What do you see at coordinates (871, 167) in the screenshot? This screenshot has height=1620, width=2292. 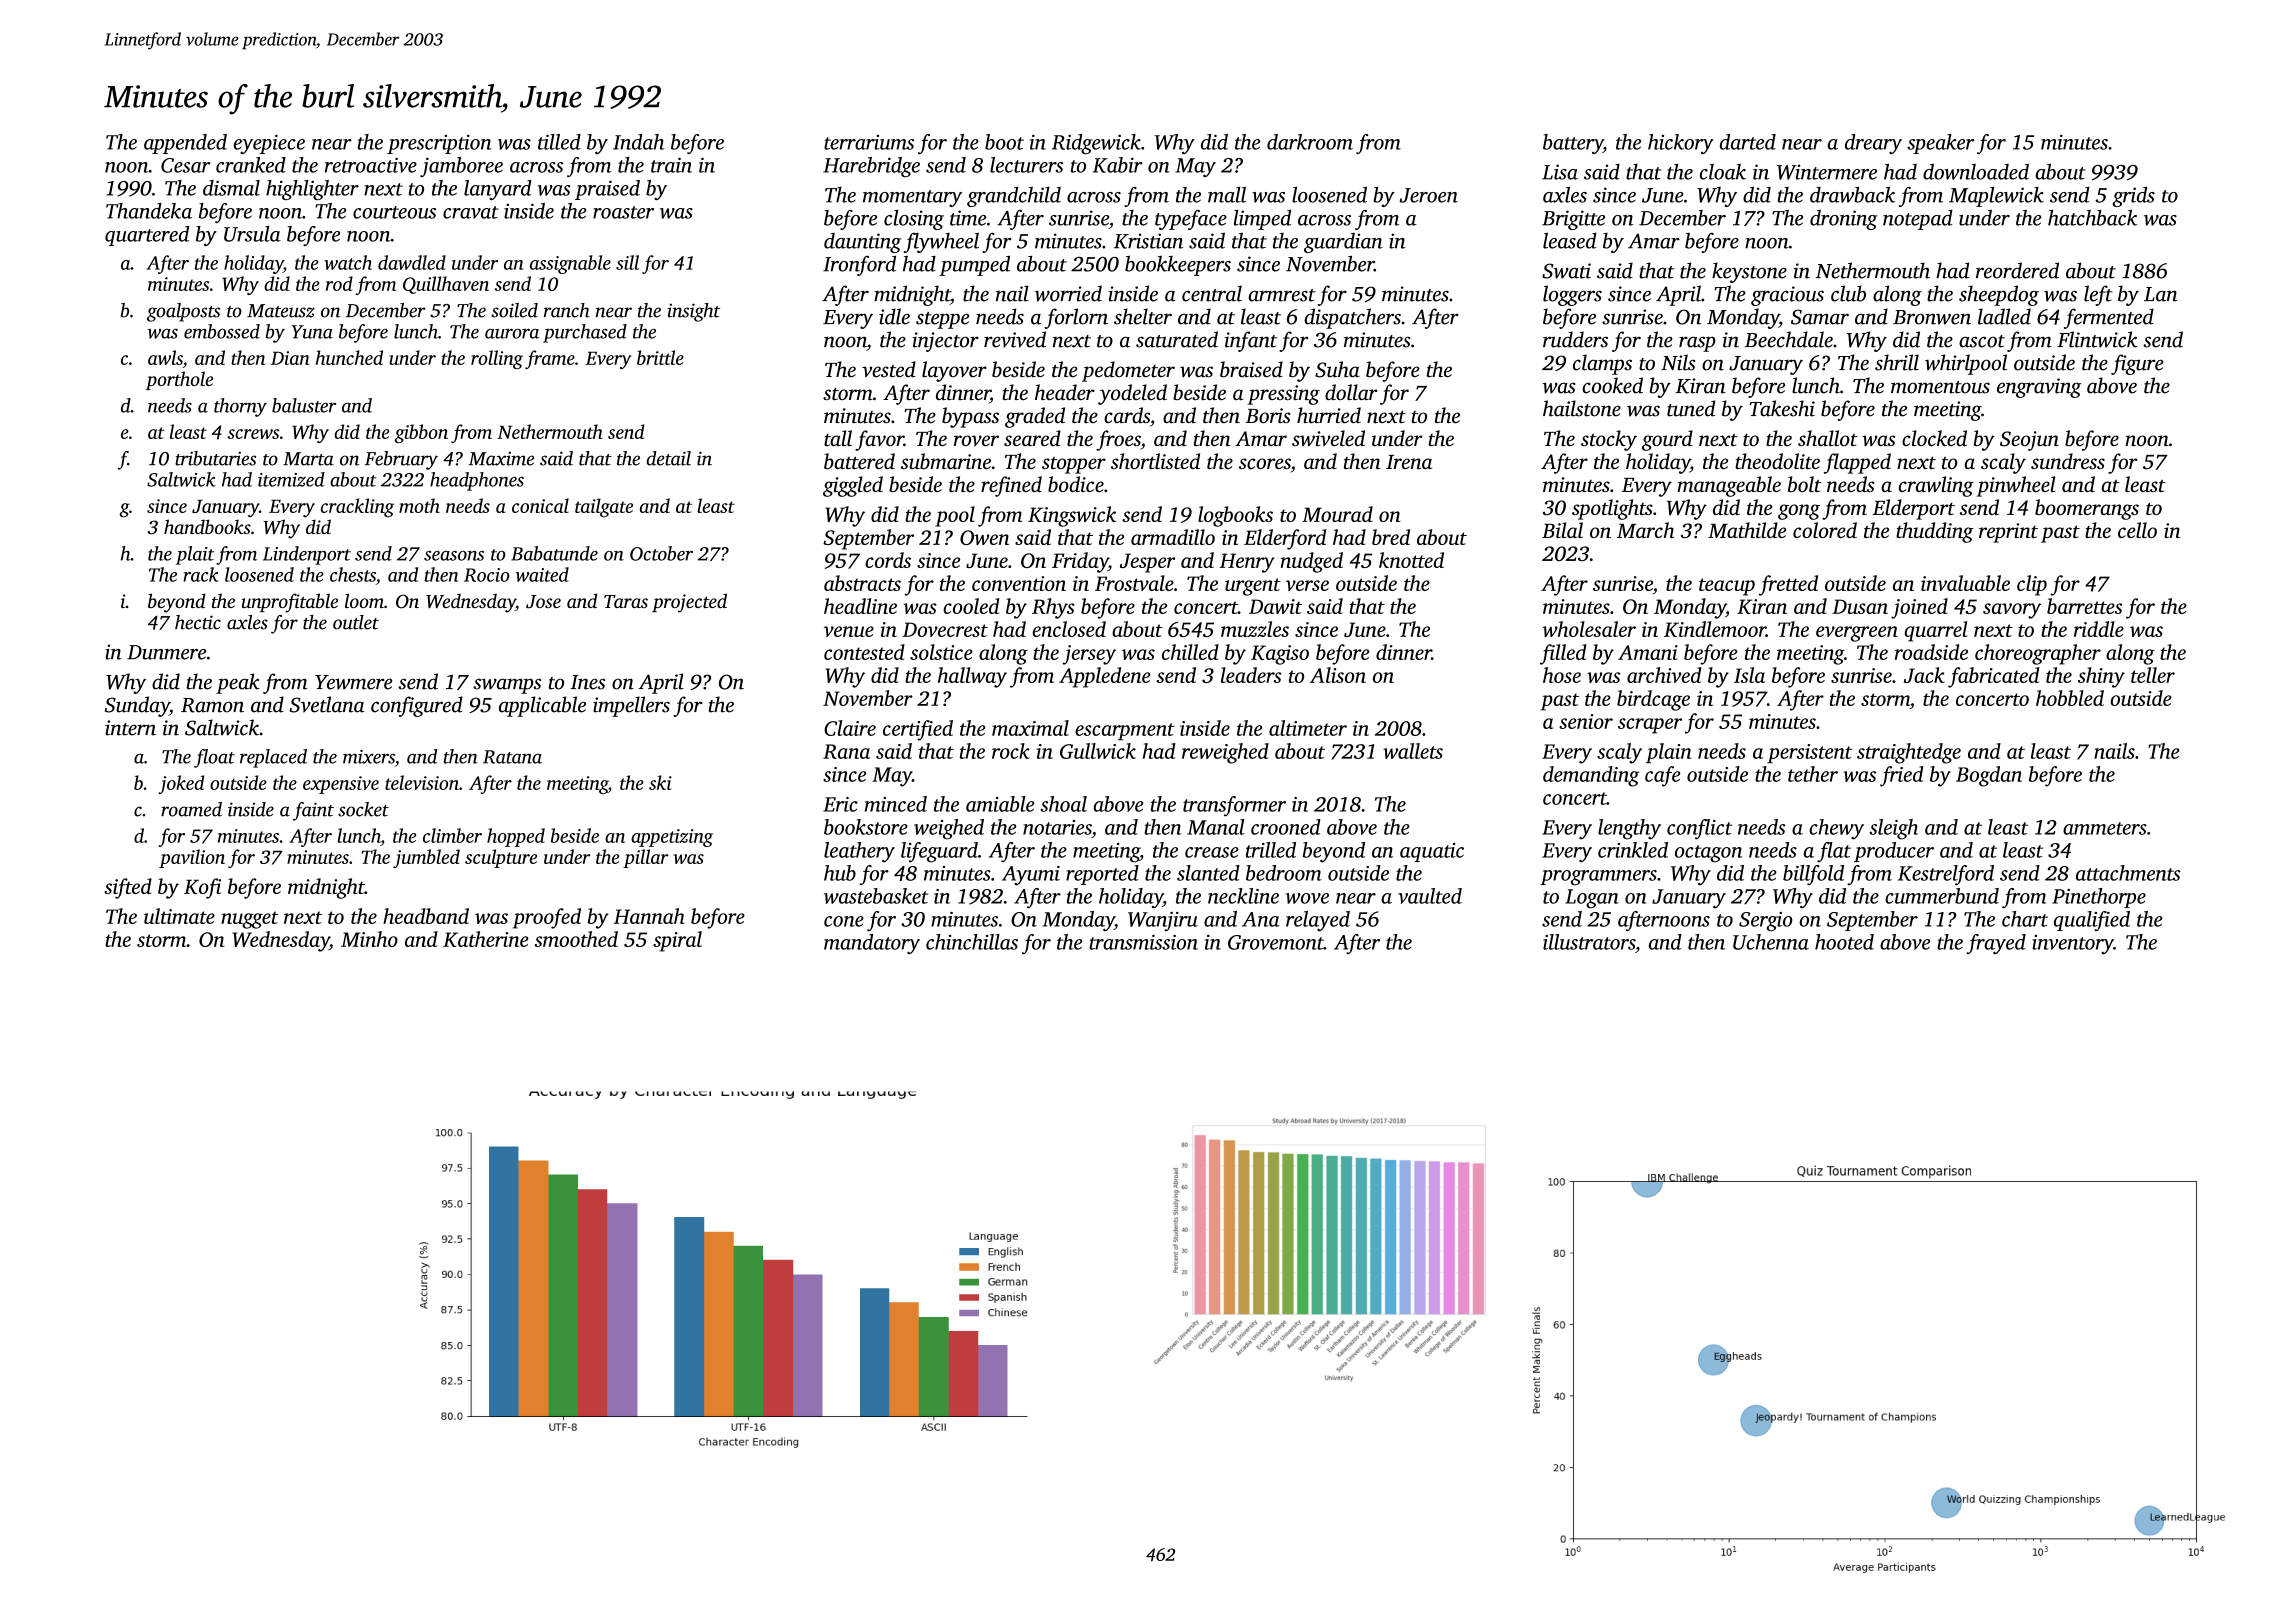 I see `Harebridge` at bounding box center [871, 167].
